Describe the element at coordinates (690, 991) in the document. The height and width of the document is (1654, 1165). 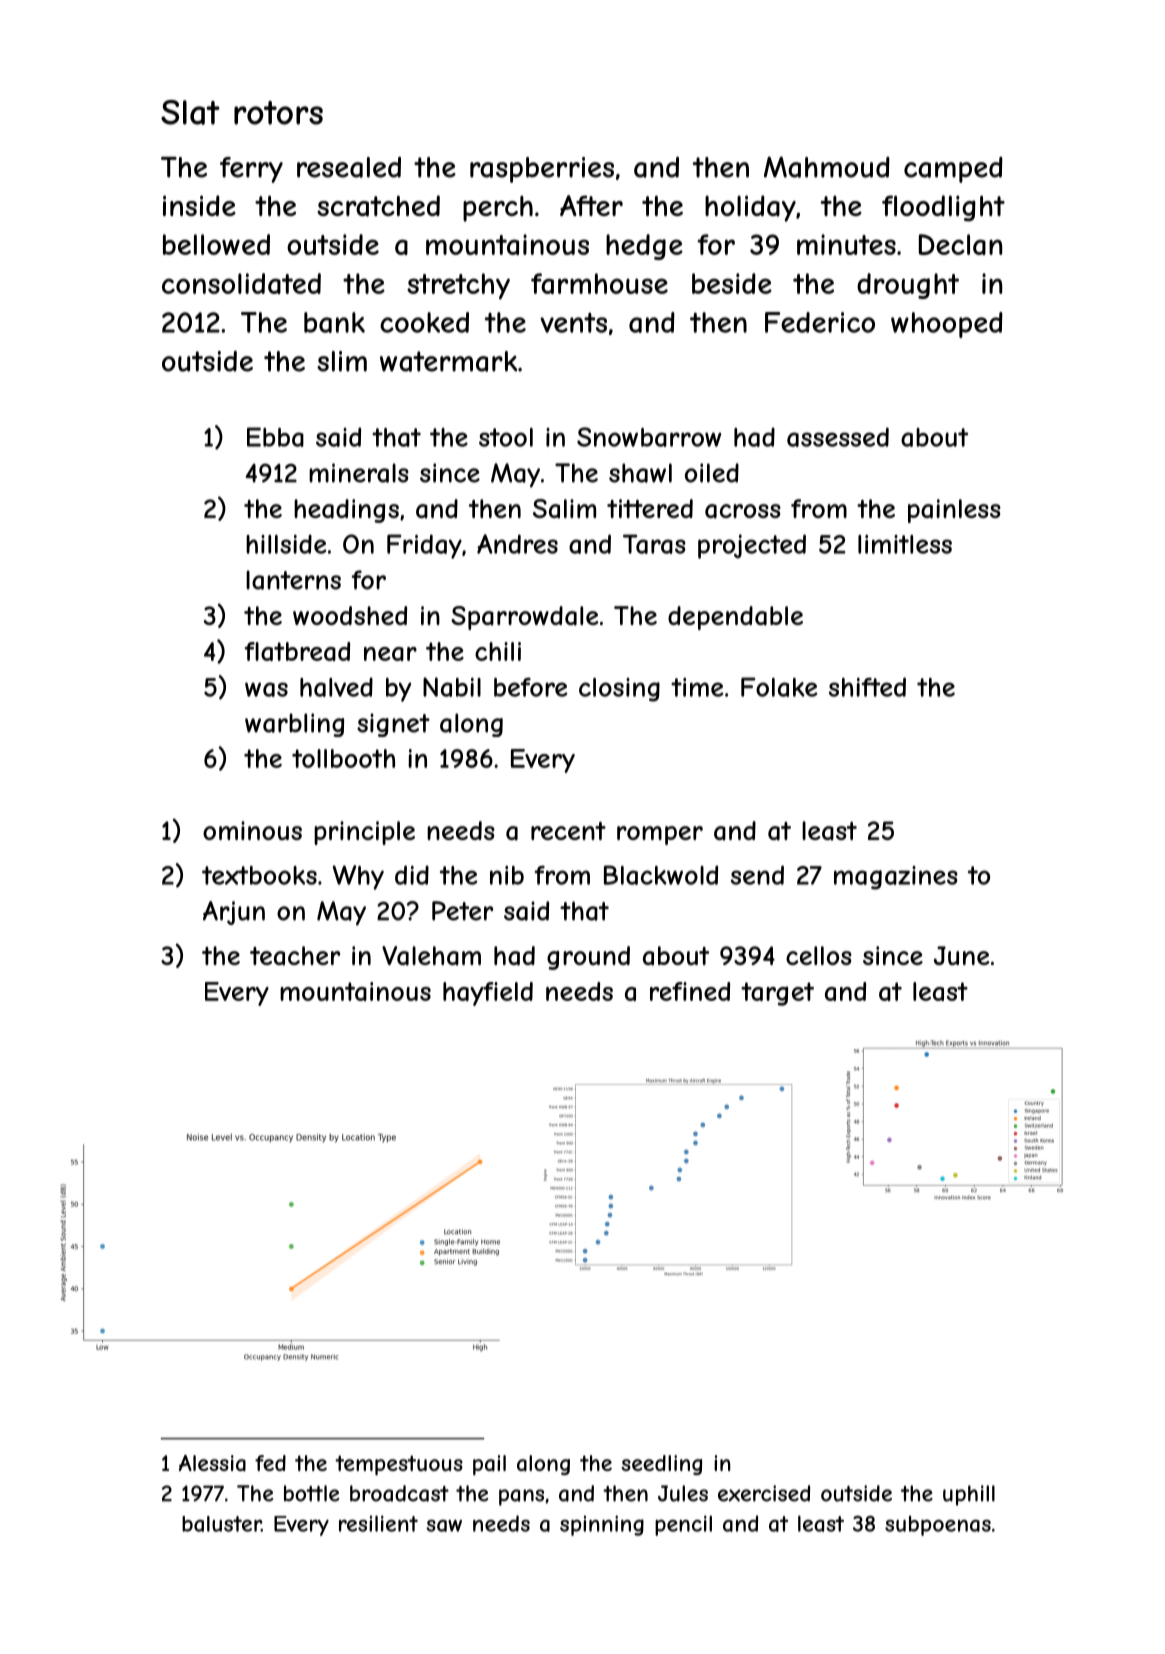
I see `refined` at that location.
